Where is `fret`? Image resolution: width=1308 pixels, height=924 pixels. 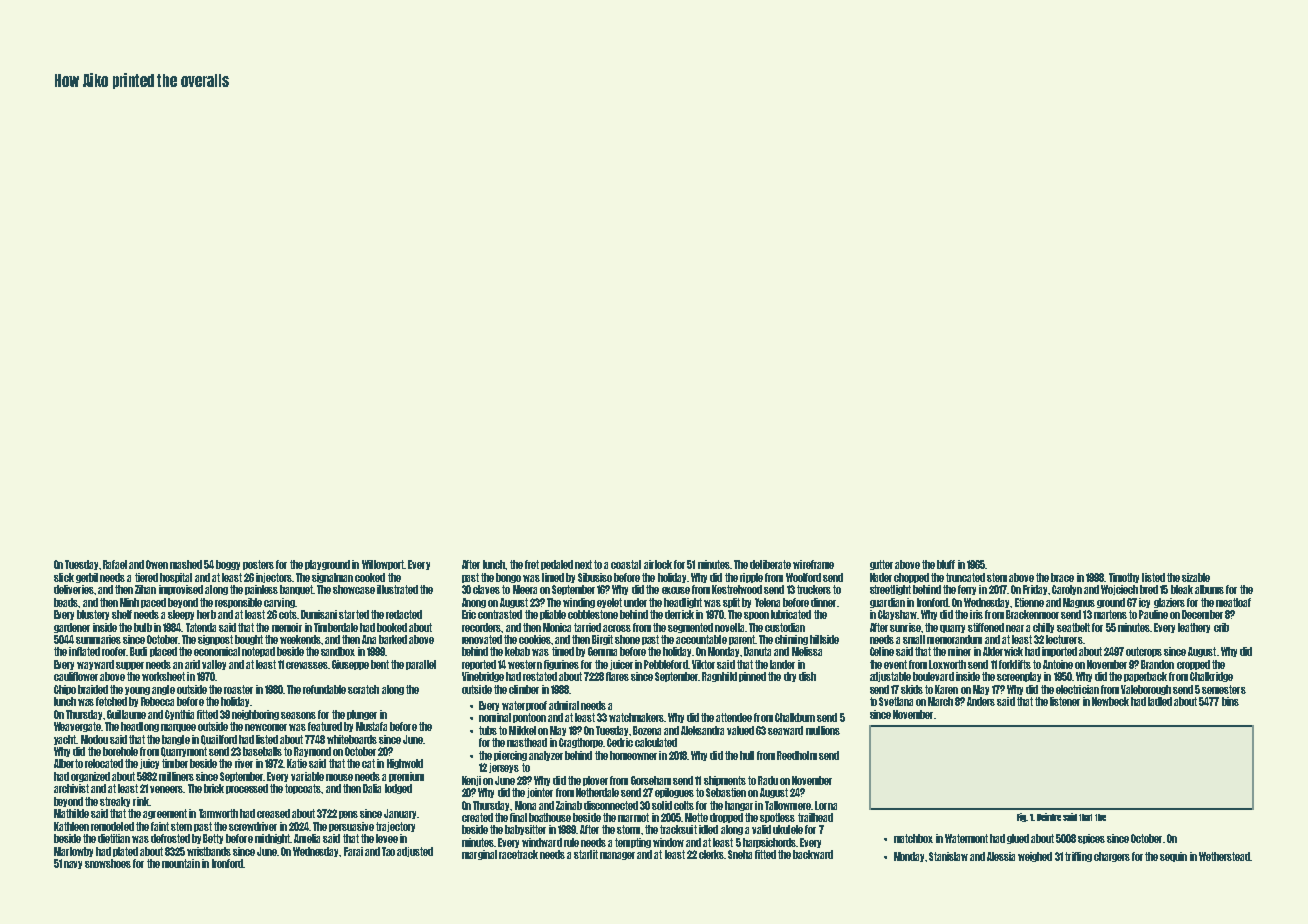
fret is located at coordinates (532, 564).
